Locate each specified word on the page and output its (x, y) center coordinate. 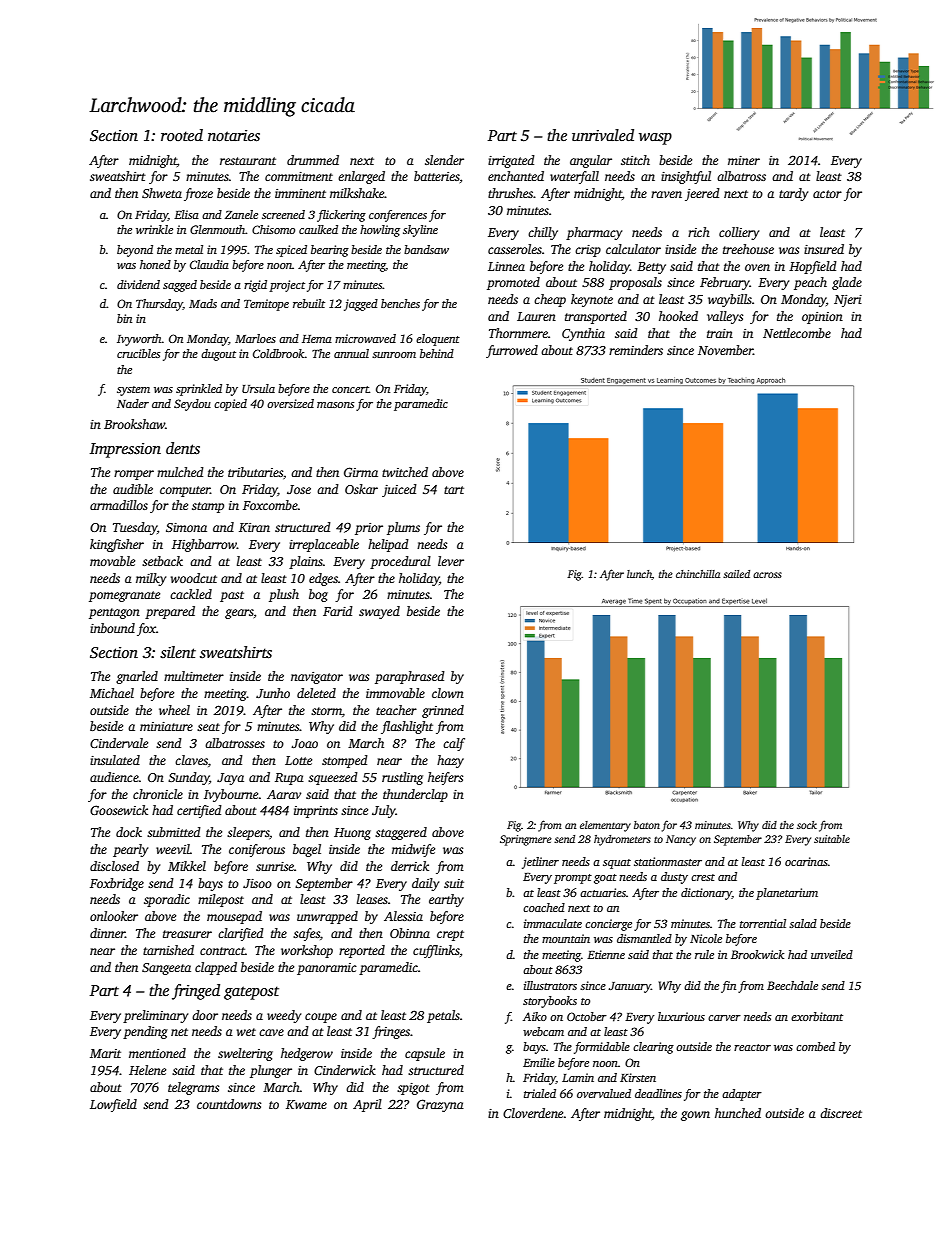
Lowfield (113, 1105)
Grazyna (440, 1105)
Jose (299, 489)
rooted (182, 135)
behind (437, 353)
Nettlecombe (797, 333)
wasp (655, 139)
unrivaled (603, 135)
